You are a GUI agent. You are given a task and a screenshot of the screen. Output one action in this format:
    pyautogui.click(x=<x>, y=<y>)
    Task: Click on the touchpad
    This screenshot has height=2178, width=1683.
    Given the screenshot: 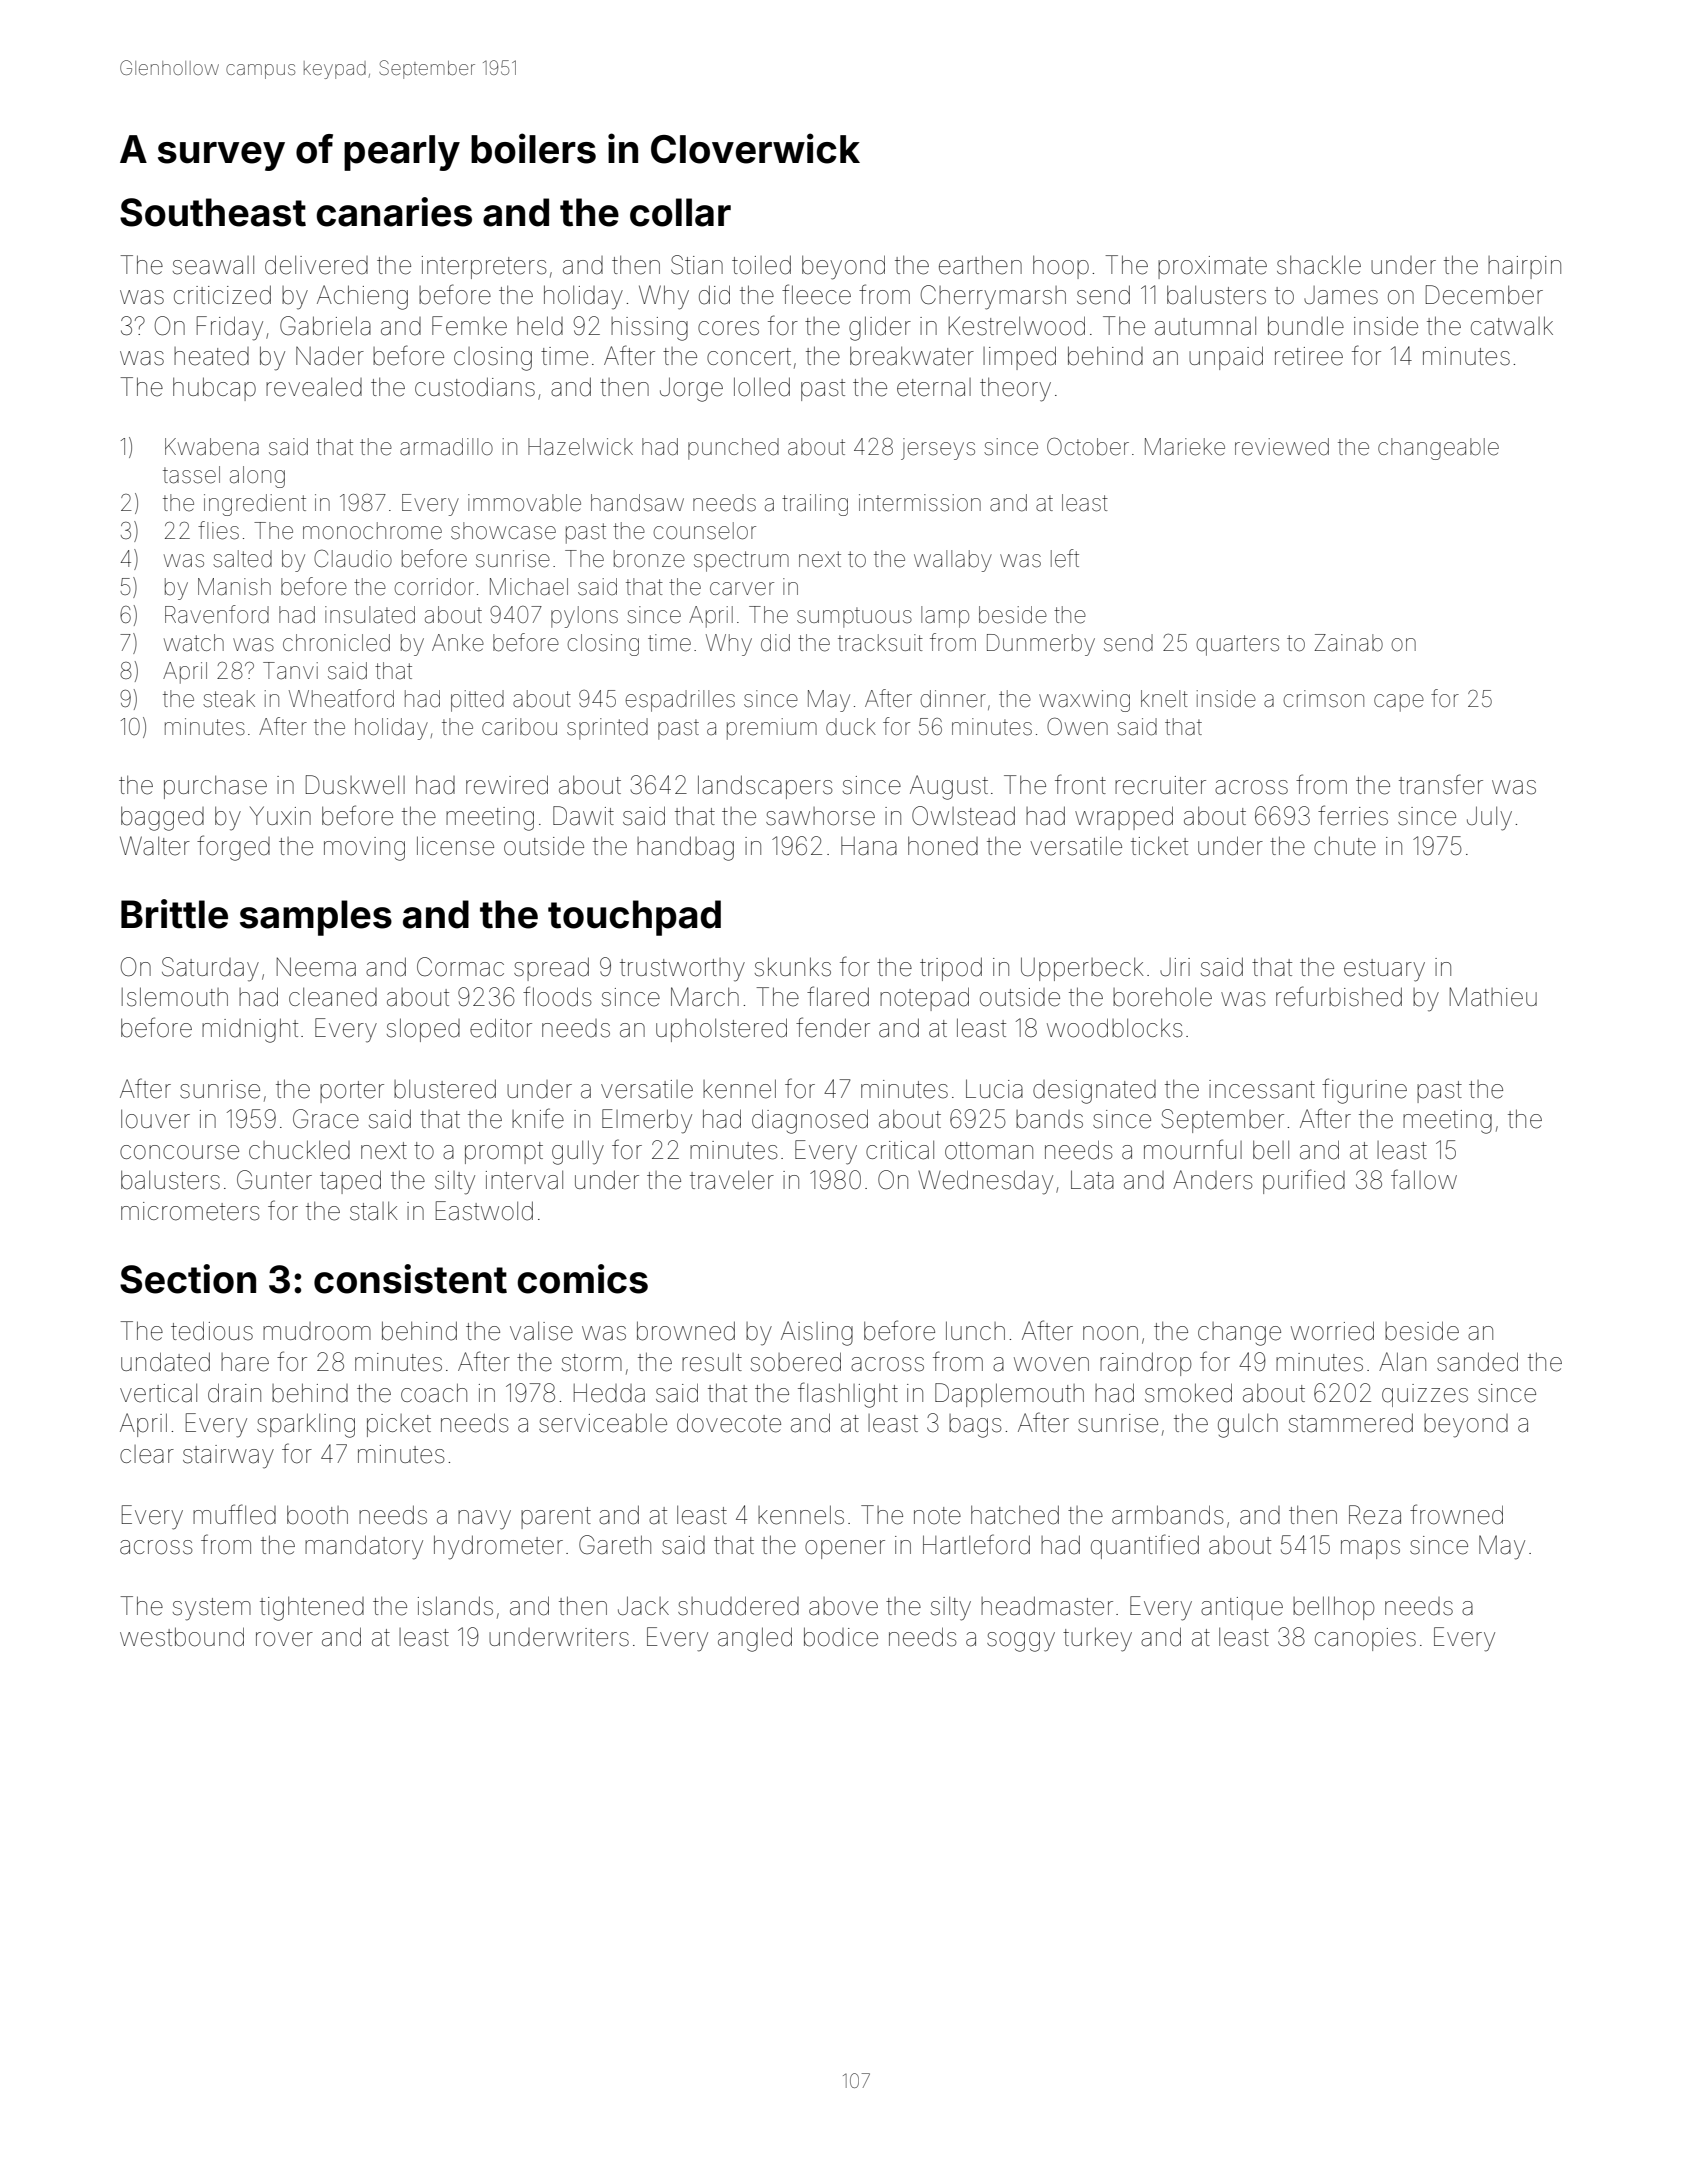 What is the action you would take?
    pyautogui.click(x=634, y=918)
